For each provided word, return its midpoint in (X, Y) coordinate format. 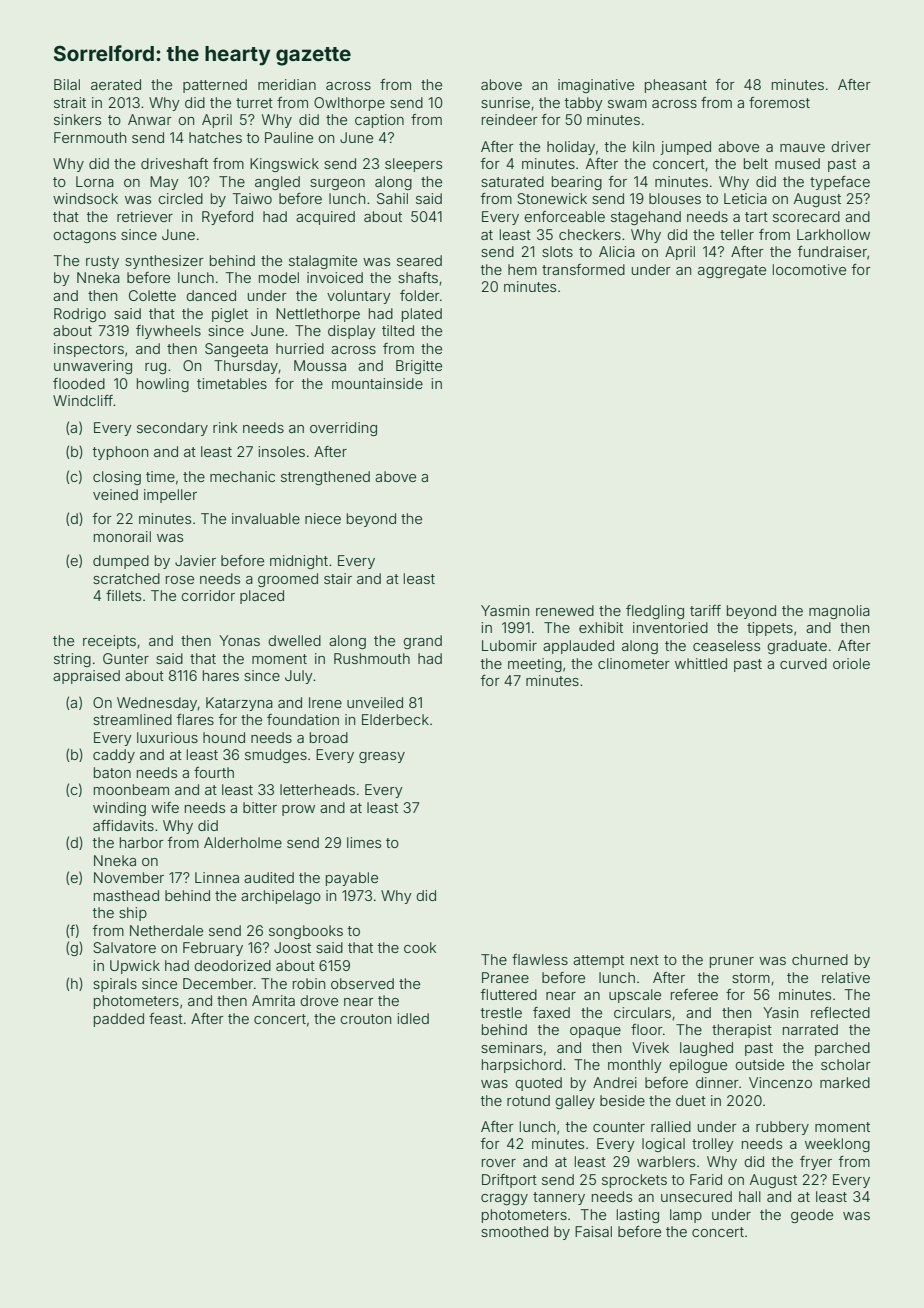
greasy (382, 757)
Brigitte (419, 367)
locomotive (809, 269)
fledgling (655, 612)
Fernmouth (90, 137)
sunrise (505, 102)
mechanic (242, 476)
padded (119, 1020)
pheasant (676, 86)
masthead (126, 895)
